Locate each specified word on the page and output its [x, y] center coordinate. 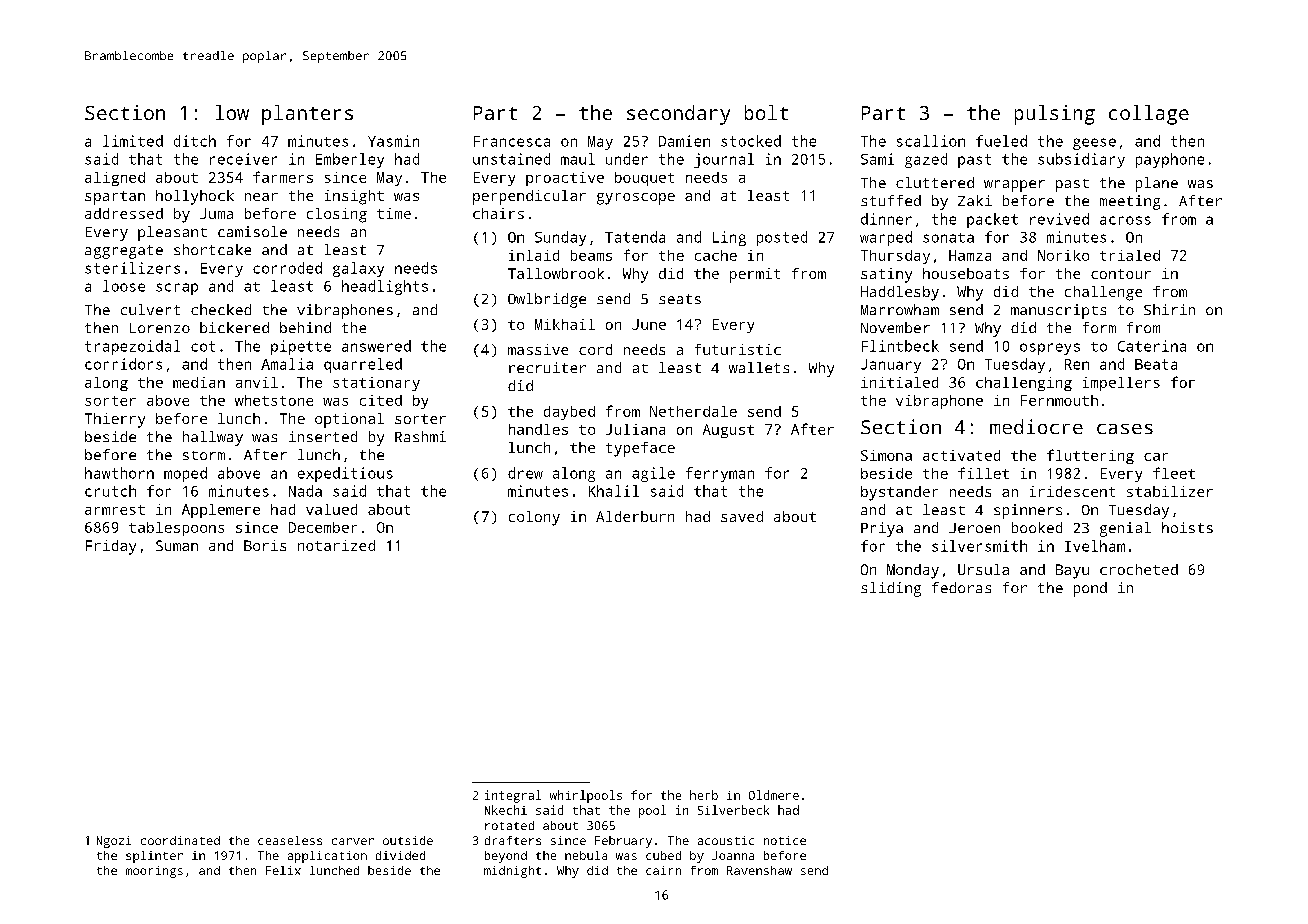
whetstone [274, 400]
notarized [336, 545]
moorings [154, 872]
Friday [111, 547]
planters [307, 115]
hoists [1187, 527]
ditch [195, 141]
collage [1149, 115]
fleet [1174, 473]
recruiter [547, 367]
